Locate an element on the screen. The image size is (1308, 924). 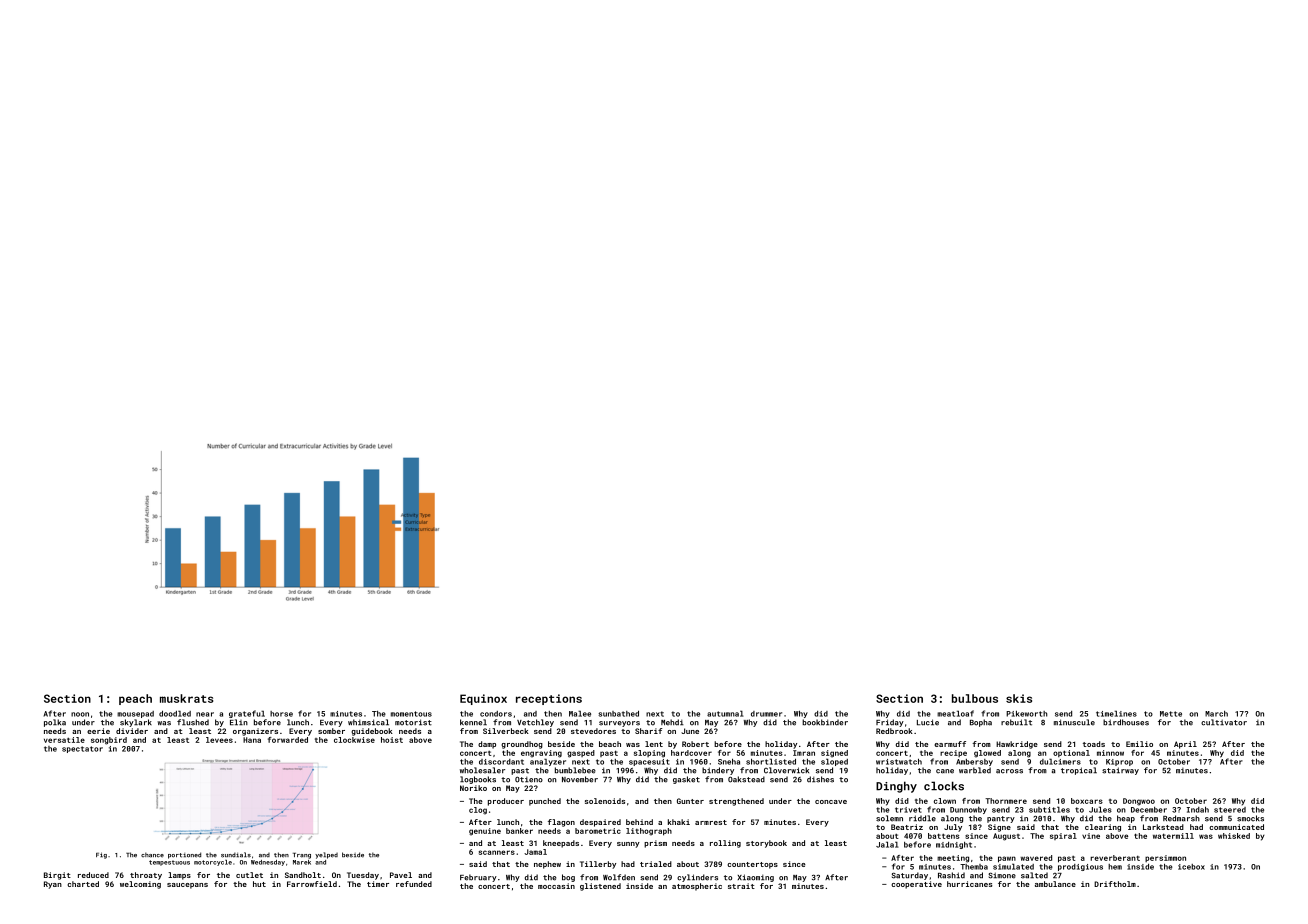
Equinox is located at coordinates (483, 699).
